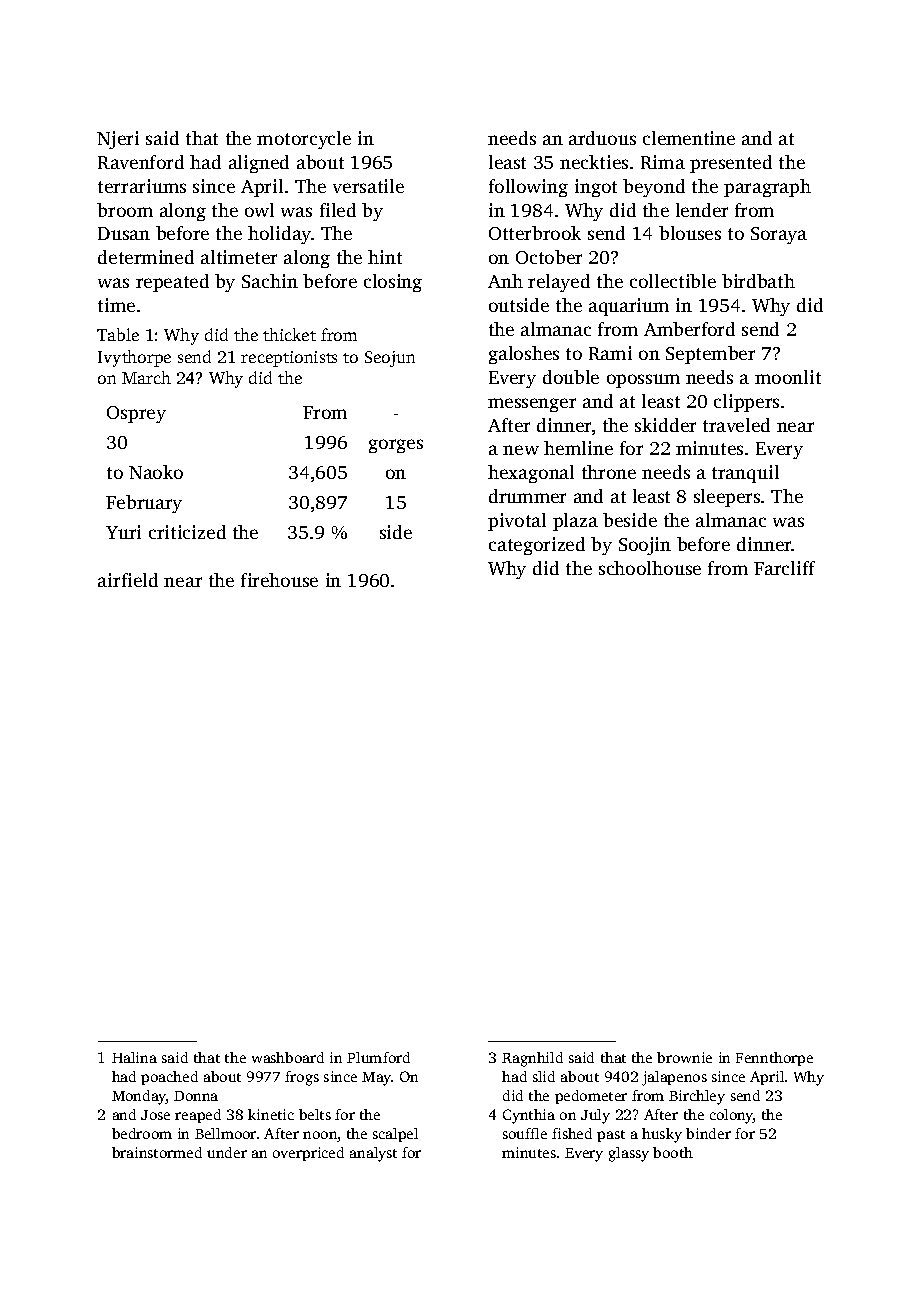 Image resolution: width=924 pixels, height=1311 pixels. I want to click on categorized, so click(537, 546).
